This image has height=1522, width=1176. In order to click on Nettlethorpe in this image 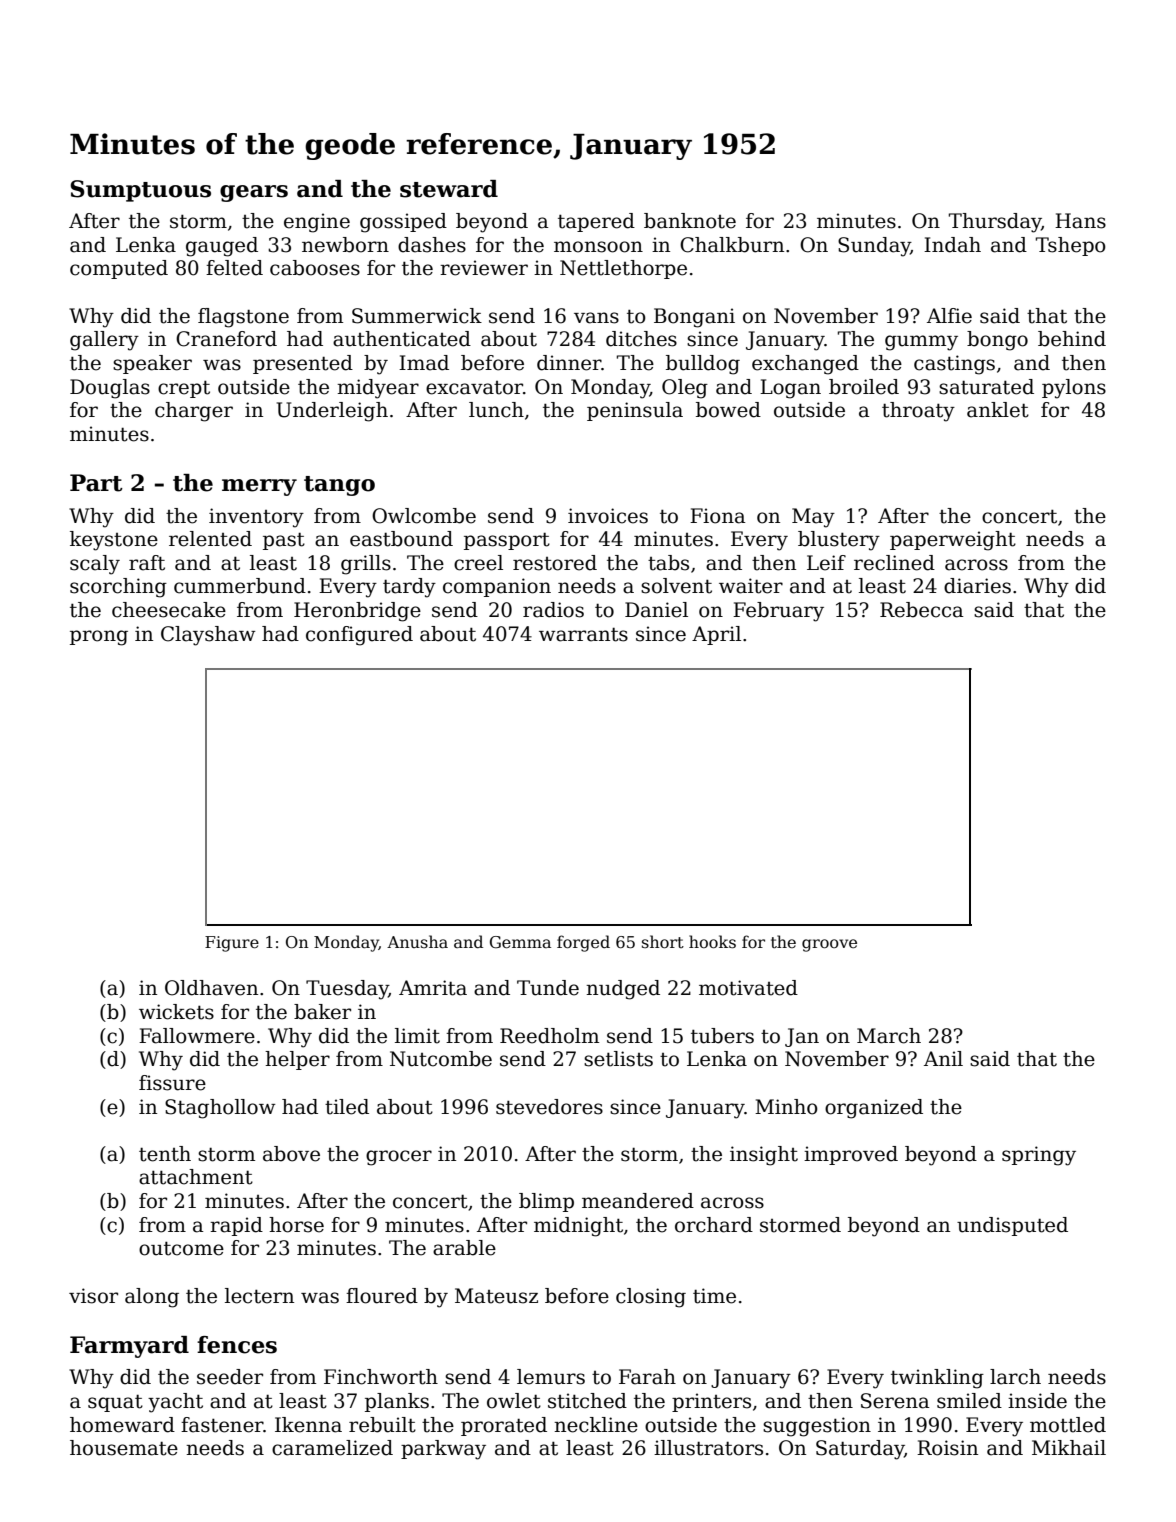, I will do `click(623, 269)`.
